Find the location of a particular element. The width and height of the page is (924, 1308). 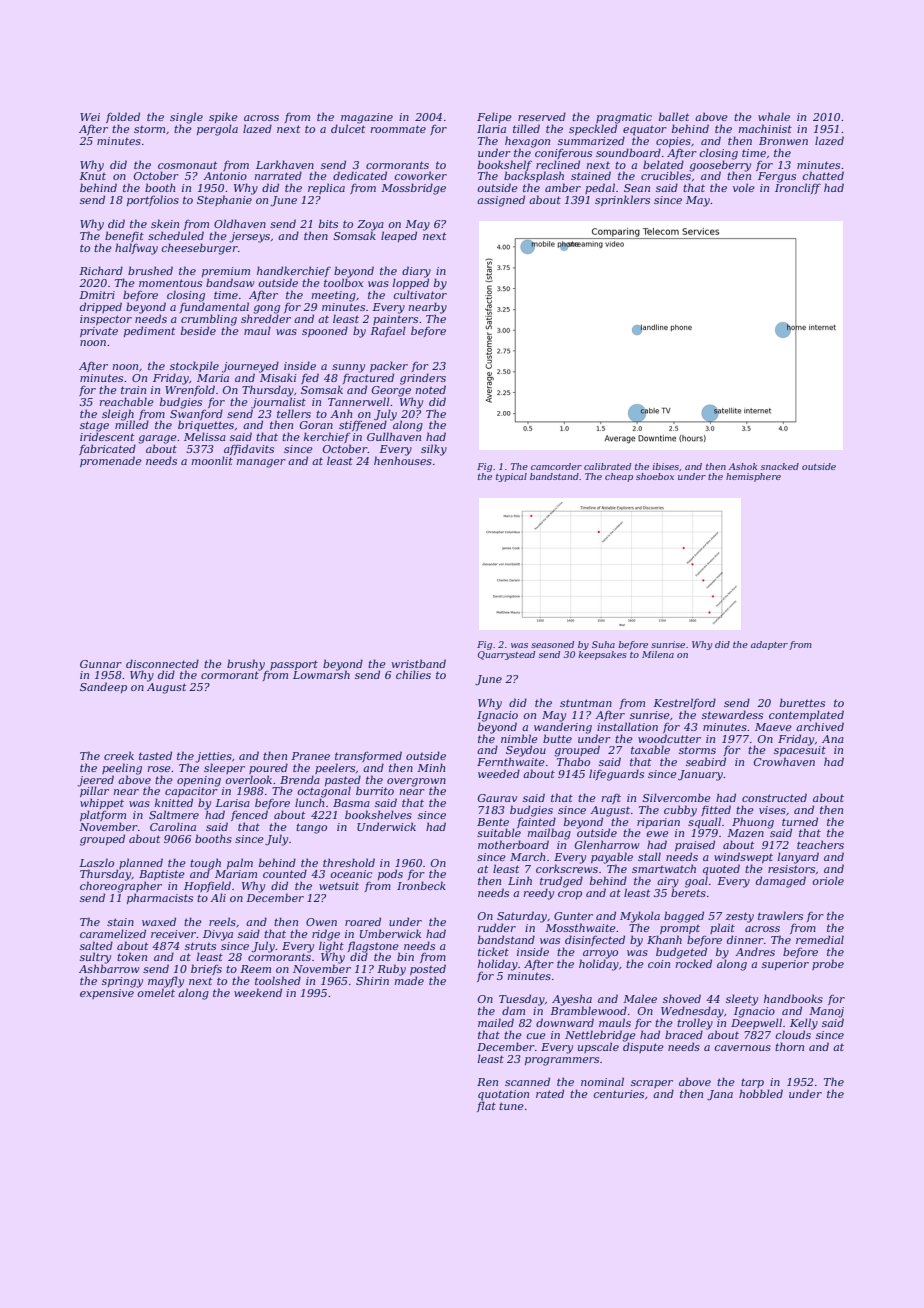

airy is located at coordinates (668, 882).
